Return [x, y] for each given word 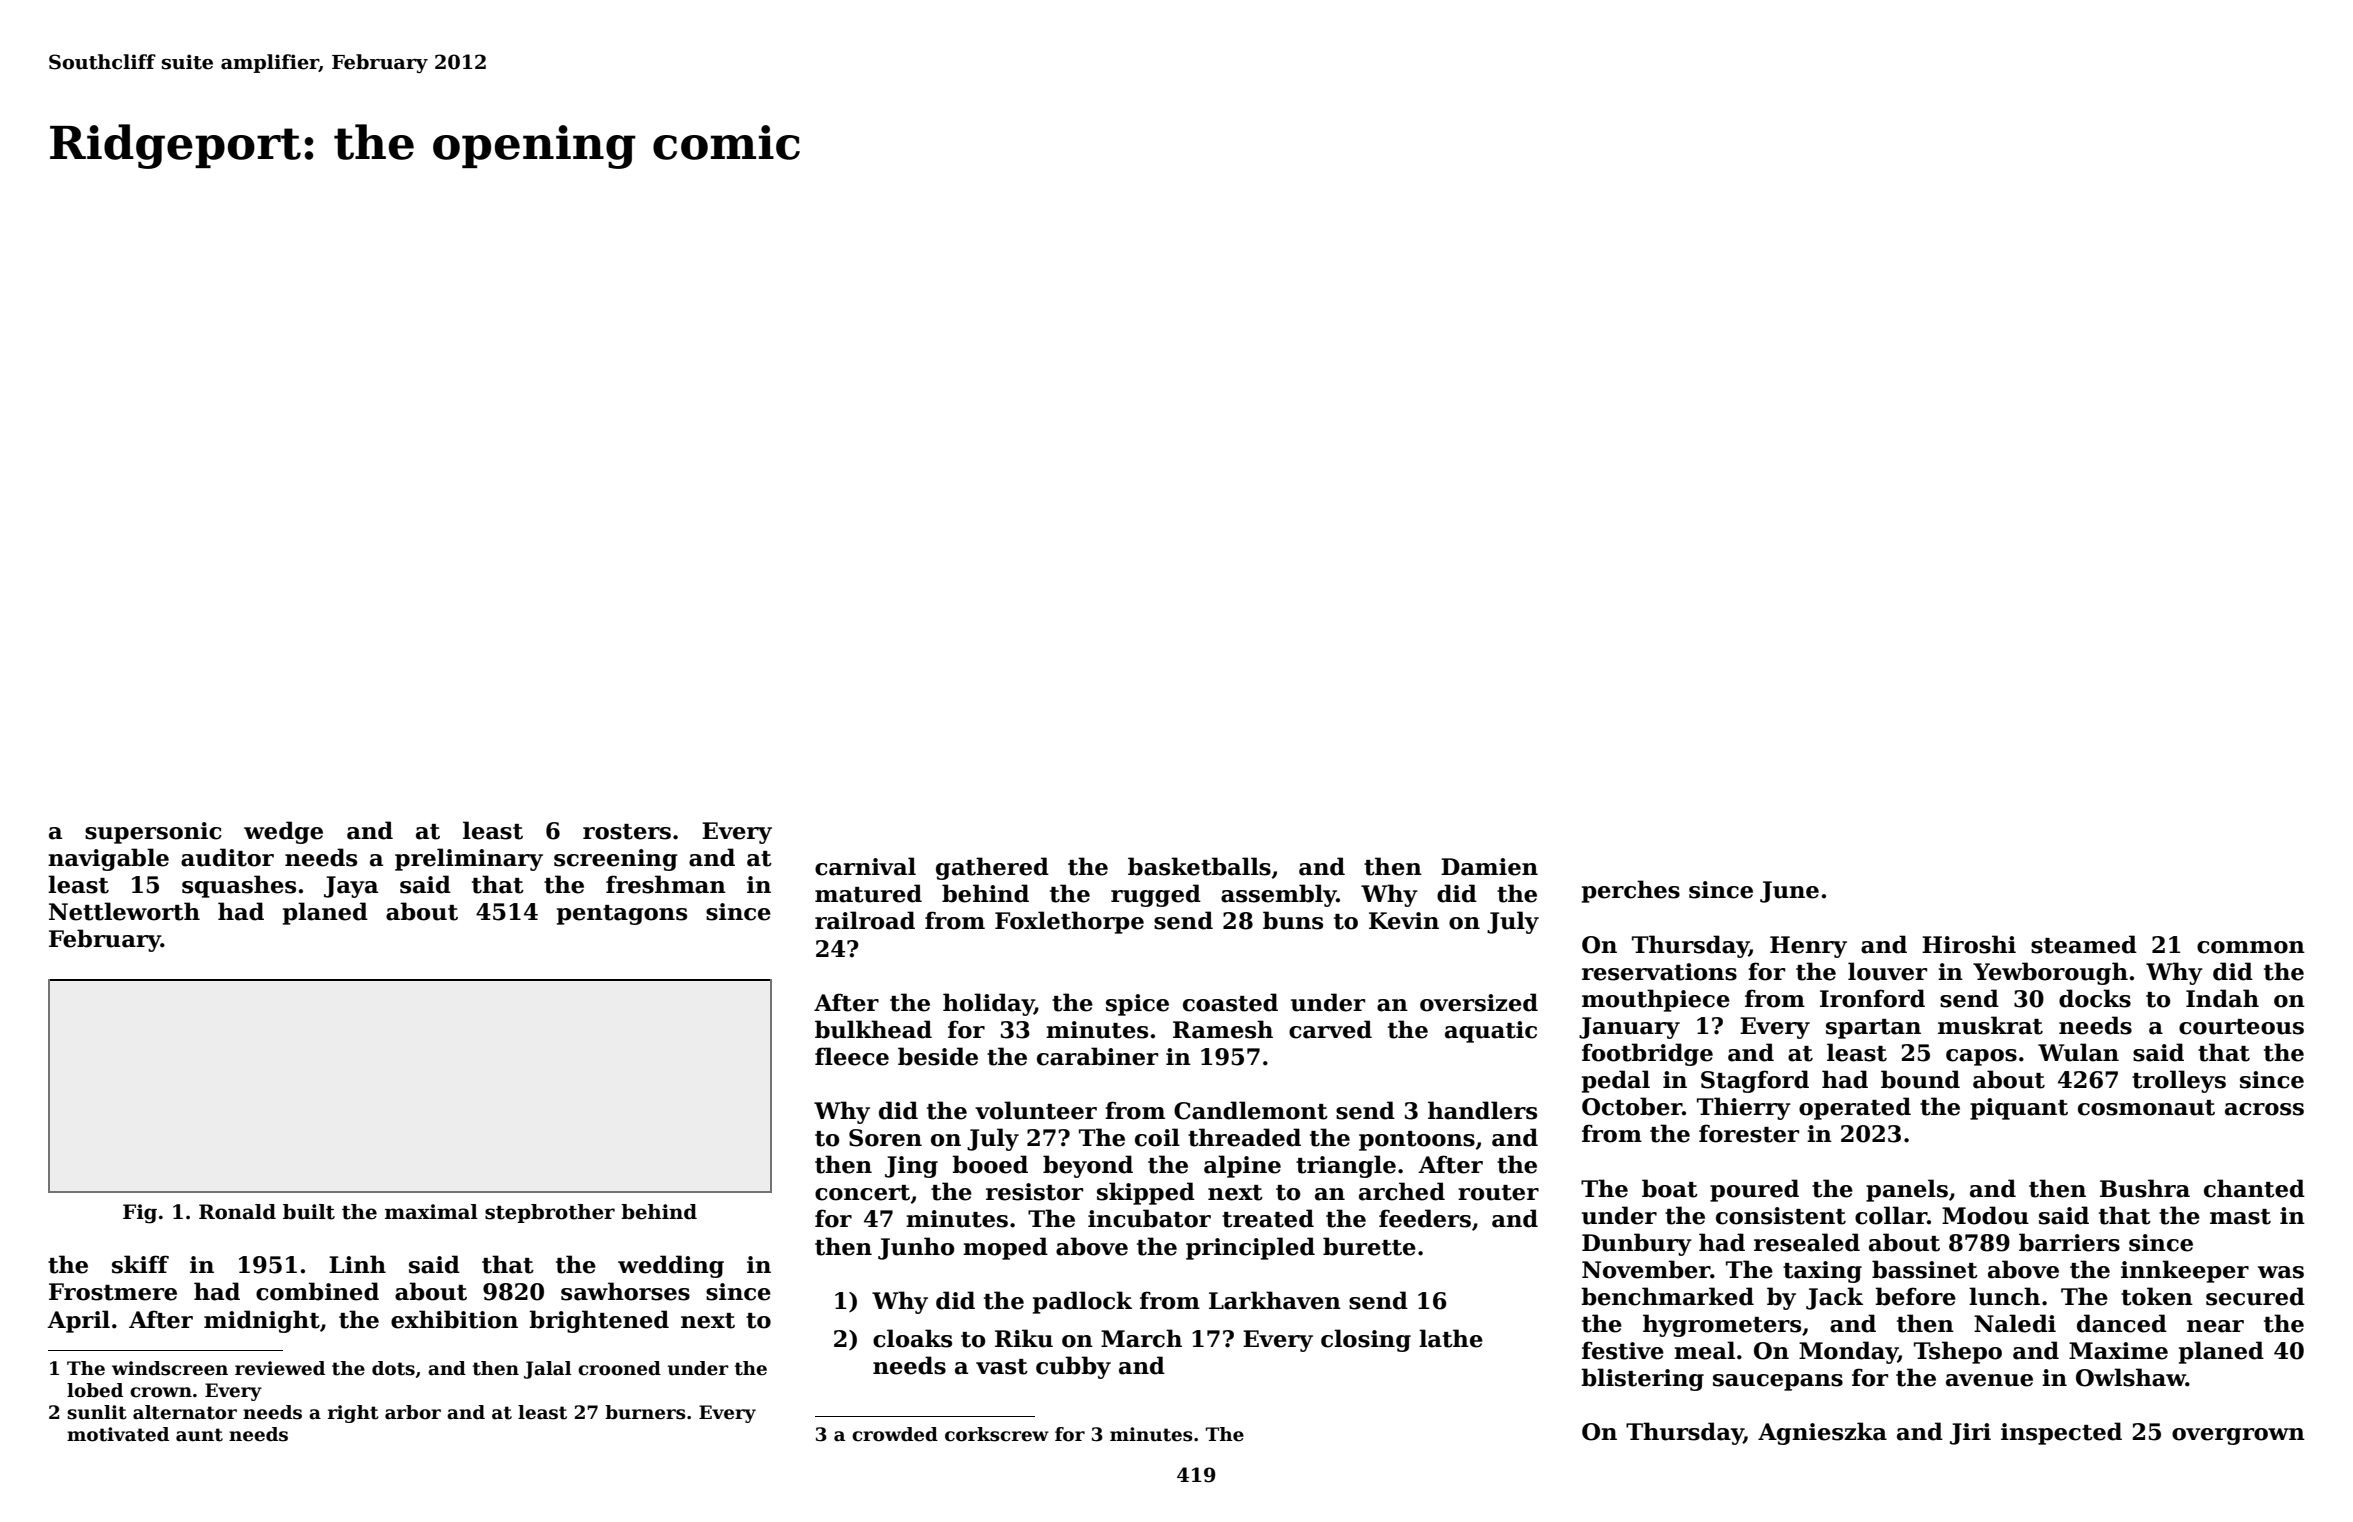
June [1789, 892]
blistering [1642, 1379]
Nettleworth [124, 911]
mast [2240, 1217]
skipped [1146, 1193]
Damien [1489, 867]
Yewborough [2050, 973]
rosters [627, 832]
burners [645, 1412]
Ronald [237, 1212]
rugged [1156, 895]
